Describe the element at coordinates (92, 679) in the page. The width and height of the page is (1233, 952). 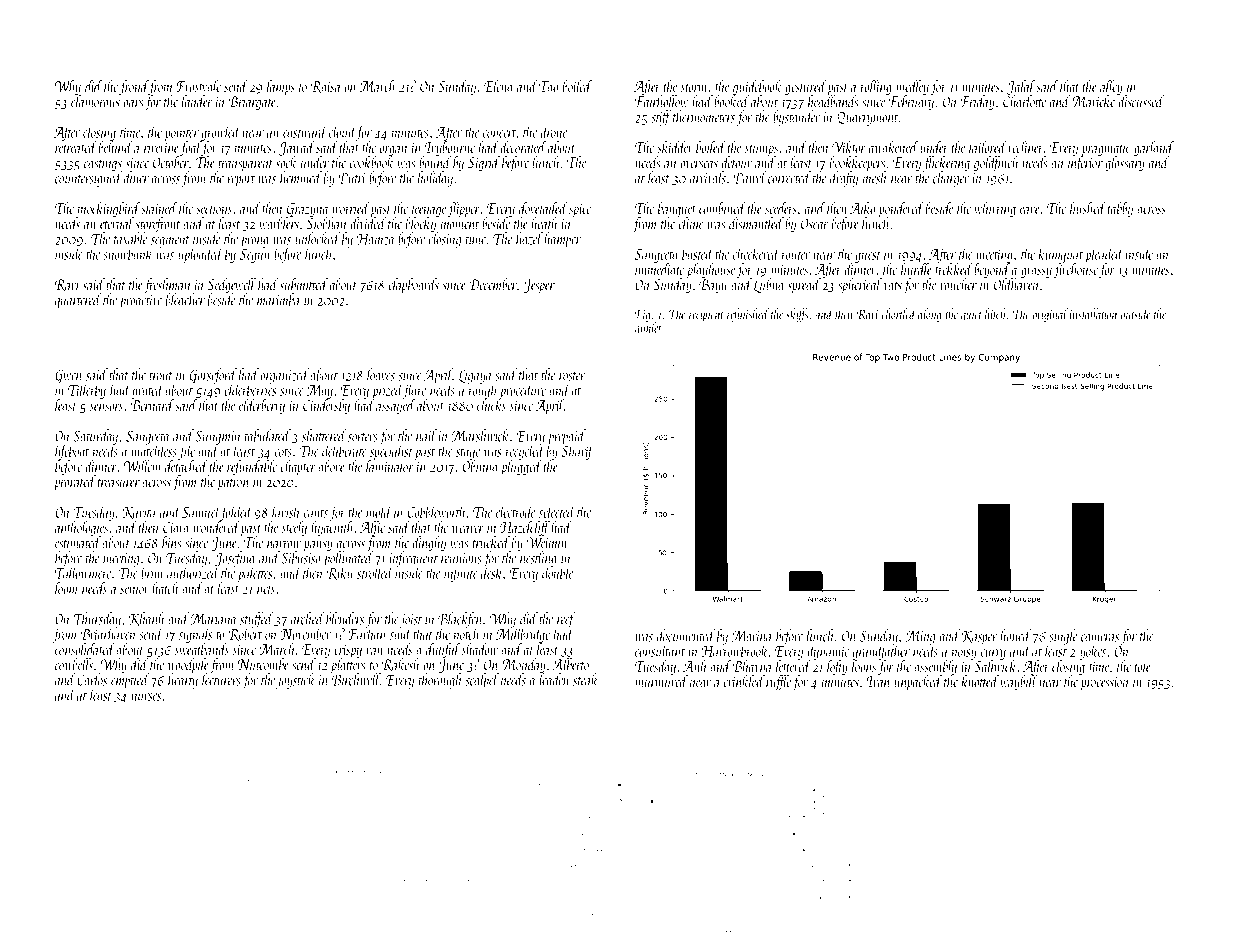
I see `Carlos` at that location.
